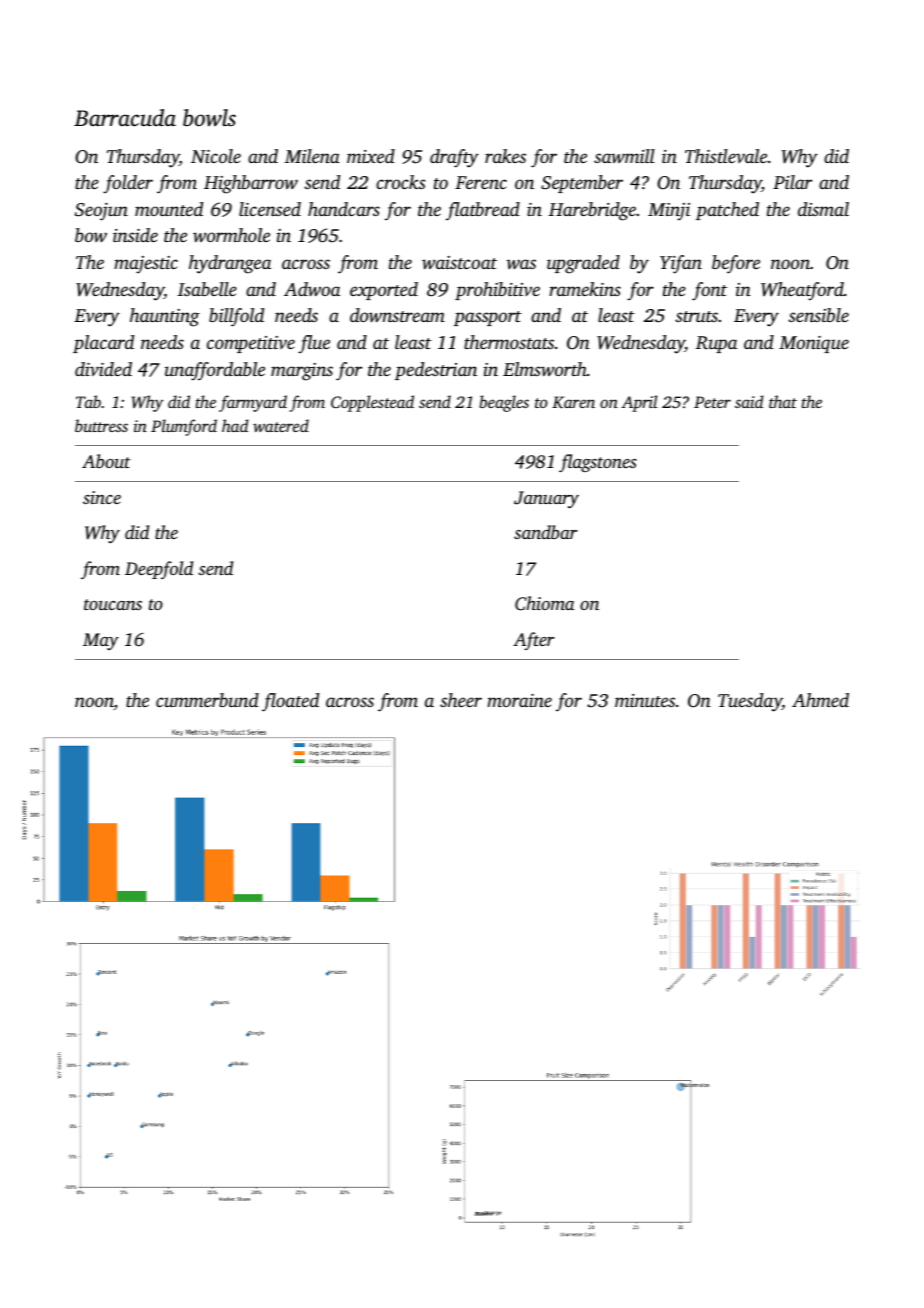 This document has width=924, height=1308. I want to click on sandbar, so click(545, 532).
